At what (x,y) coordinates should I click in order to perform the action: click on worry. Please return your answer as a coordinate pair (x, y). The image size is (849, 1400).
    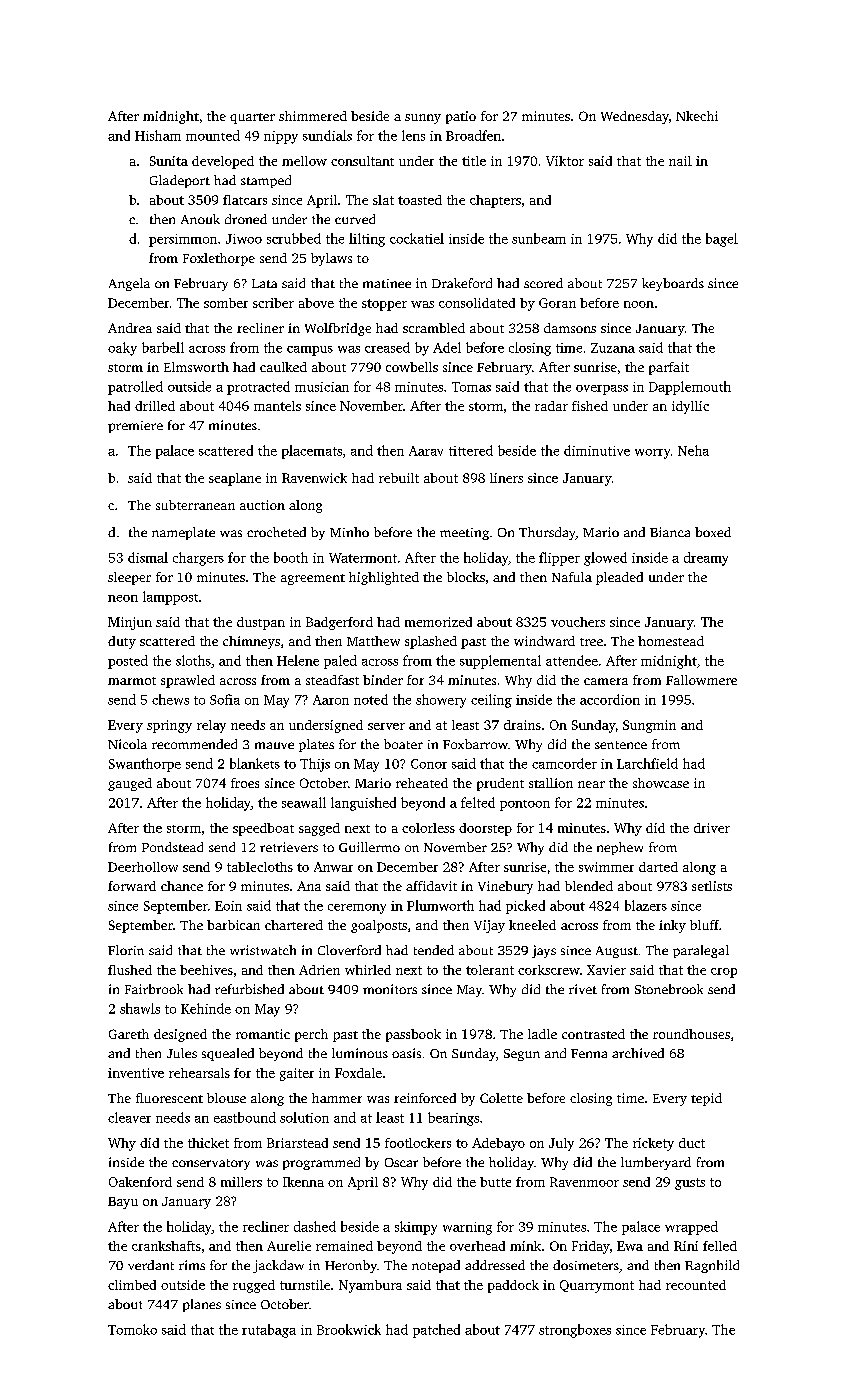
    Looking at the image, I should click on (652, 454).
